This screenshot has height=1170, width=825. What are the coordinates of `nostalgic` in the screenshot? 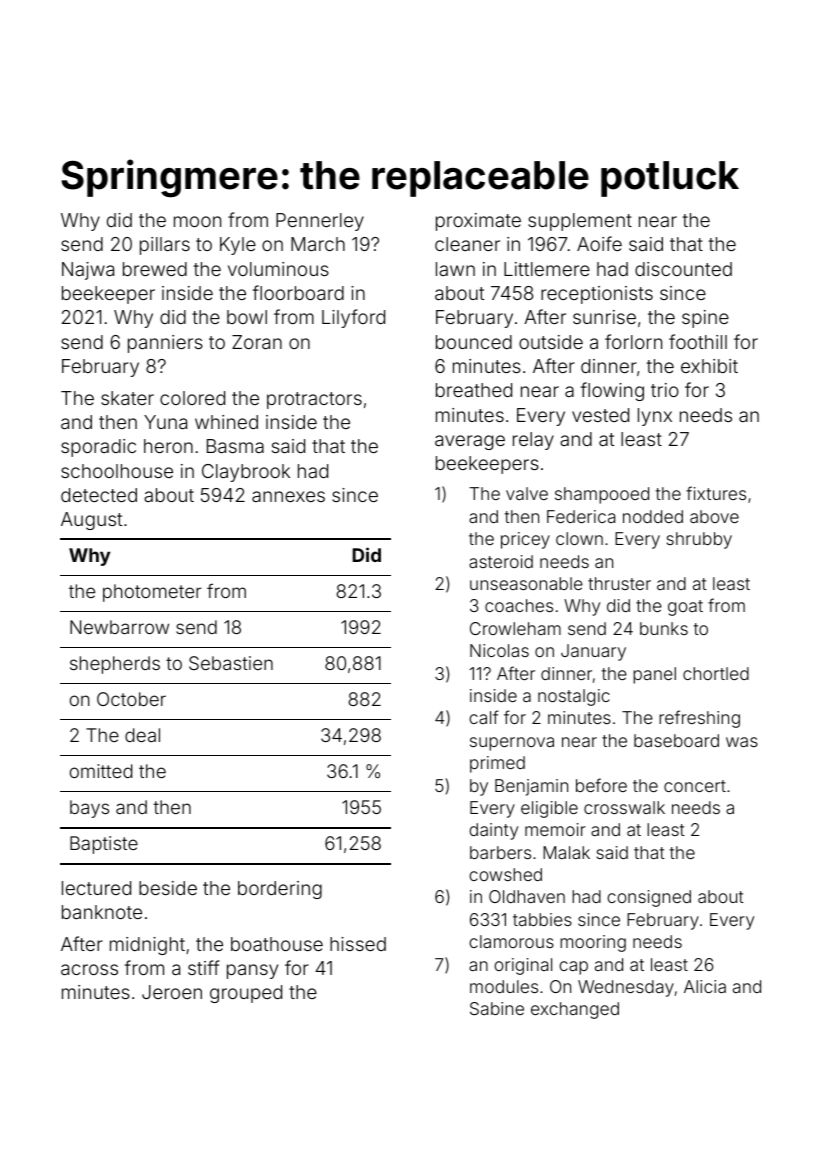 It's located at (574, 697).
